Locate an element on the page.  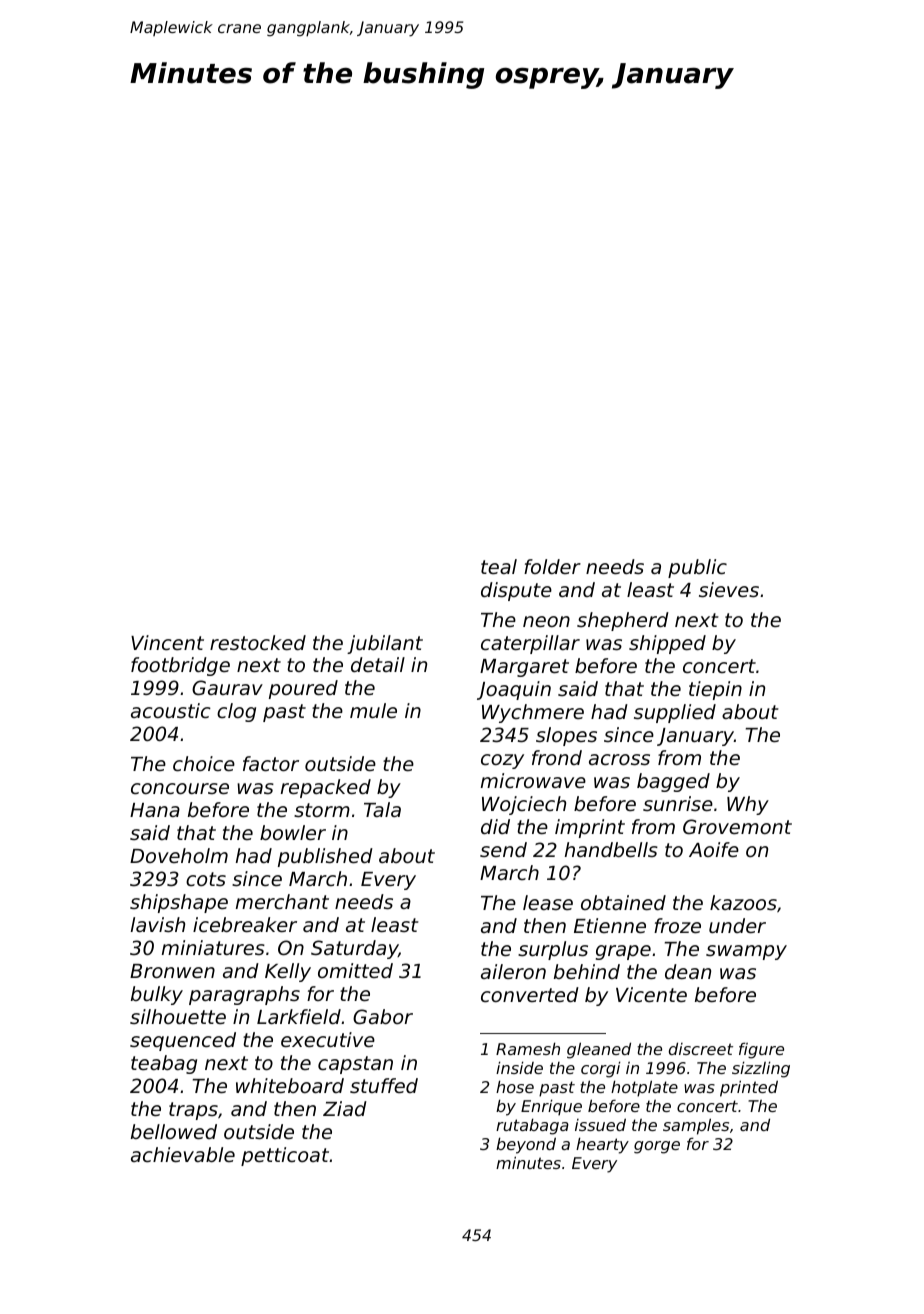
teal is located at coordinates (499, 566).
